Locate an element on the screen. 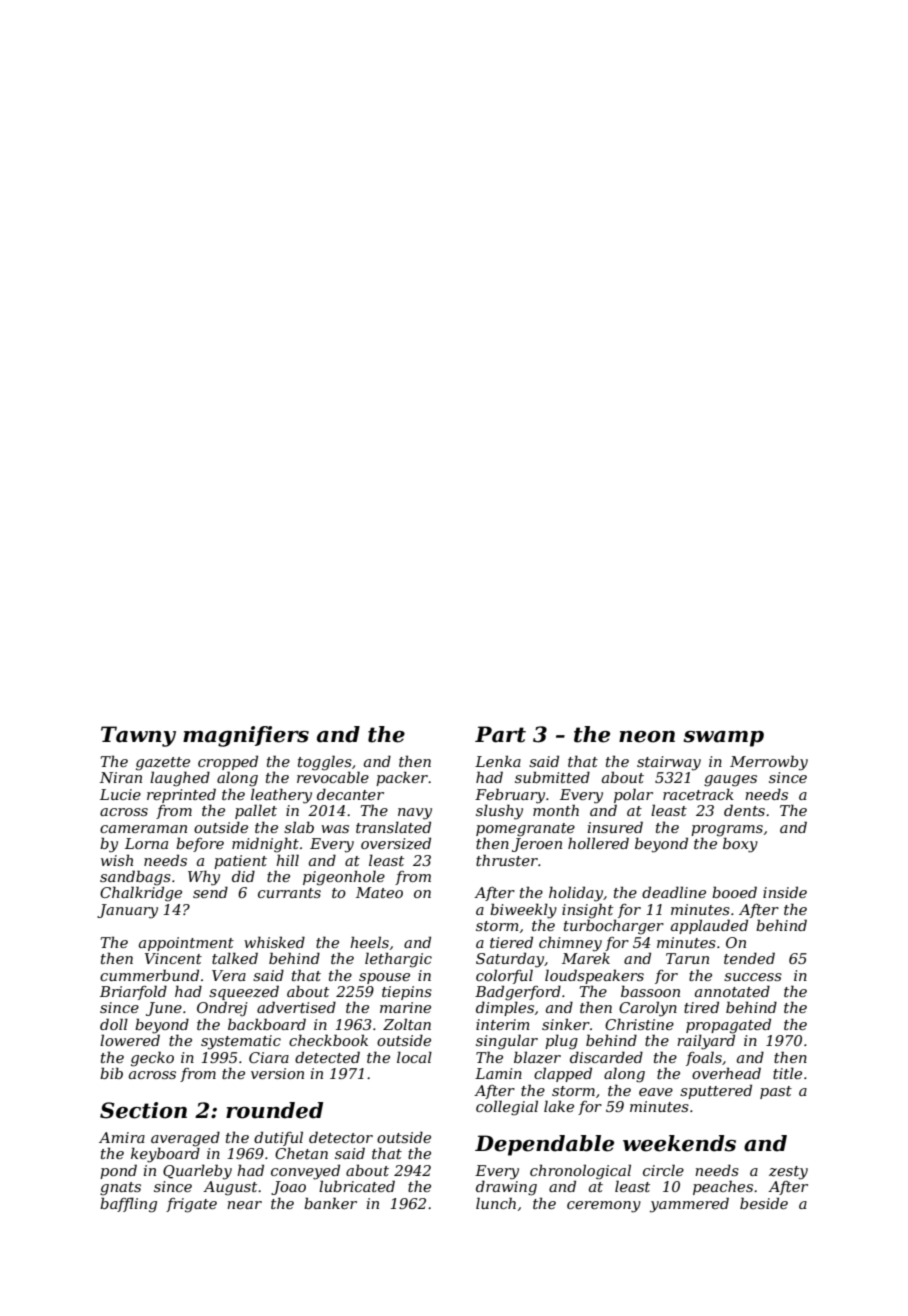 The width and height of the screenshot is (908, 1316). lowered is located at coordinates (130, 1040).
